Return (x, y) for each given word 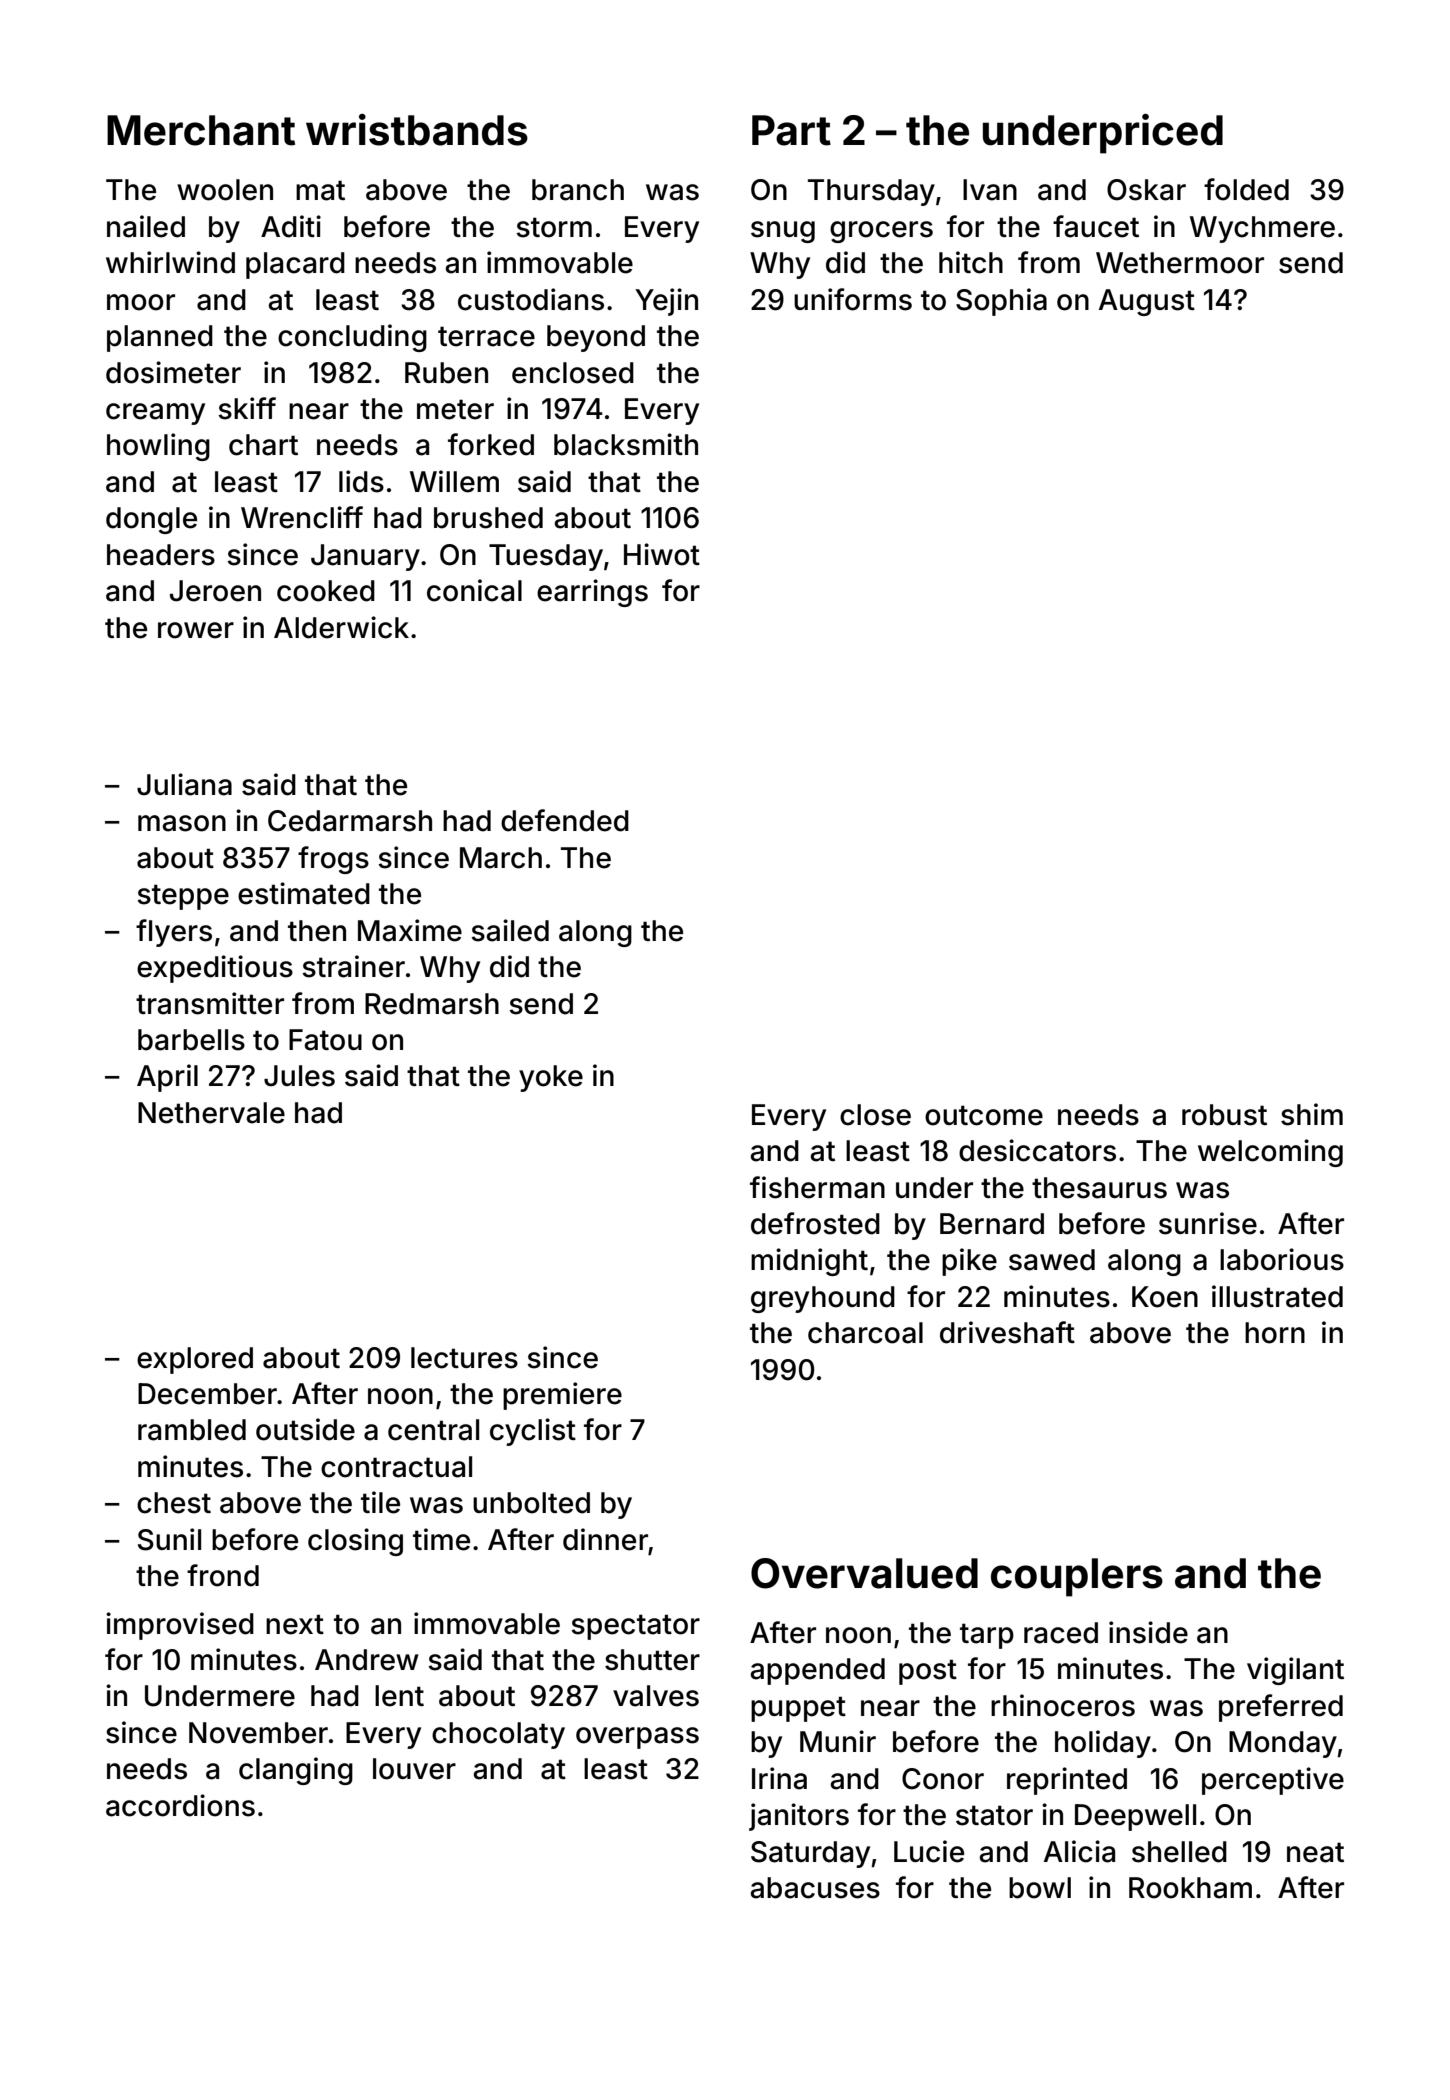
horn (1275, 1333)
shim (1312, 1114)
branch (578, 190)
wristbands (417, 130)
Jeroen (215, 591)
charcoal (865, 1333)
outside (305, 1429)
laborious (1282, 1259)
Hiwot (662, 554)
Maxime (410, 930)
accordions (180, 1805)
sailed (510, 930)
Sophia (1001, 302)
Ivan (990, 190)
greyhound (823, 1299)
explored (195, 1360)
